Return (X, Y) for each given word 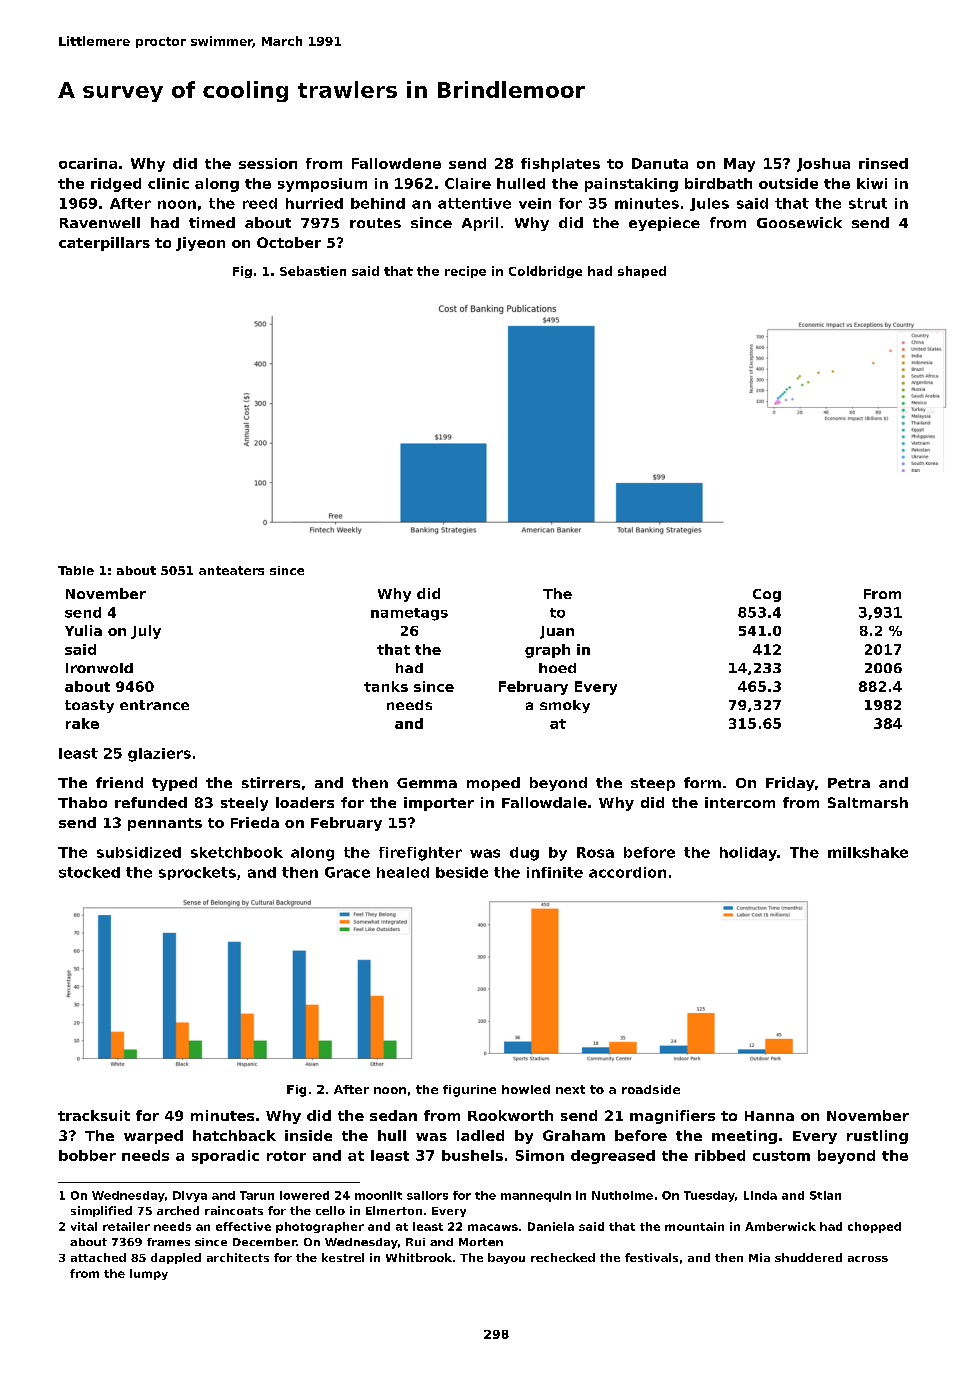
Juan (557, 632)
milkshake (868, 852)
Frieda (255, 822)
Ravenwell (100, 222)
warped (153, 1137)
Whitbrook (419, 1257)
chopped (874, 1227)
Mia (759, 1257)
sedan (393, 1115)
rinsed (883, 163)
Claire (468, 183)
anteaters (231, 570)
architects (238, 1257)
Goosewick (799, 222)
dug (524, 854)
